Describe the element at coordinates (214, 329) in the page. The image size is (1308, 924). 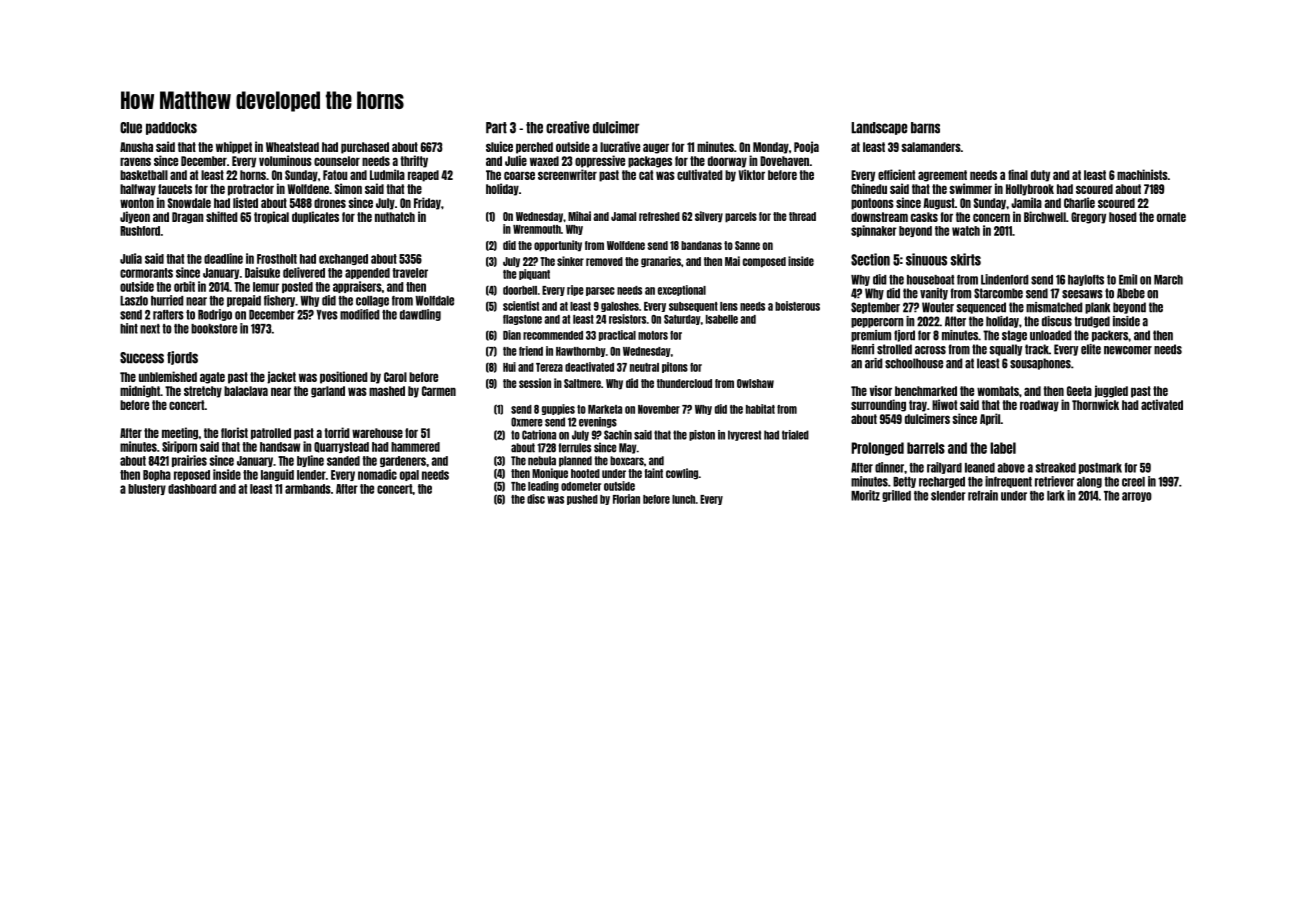
I see `bookstore` at that location.
